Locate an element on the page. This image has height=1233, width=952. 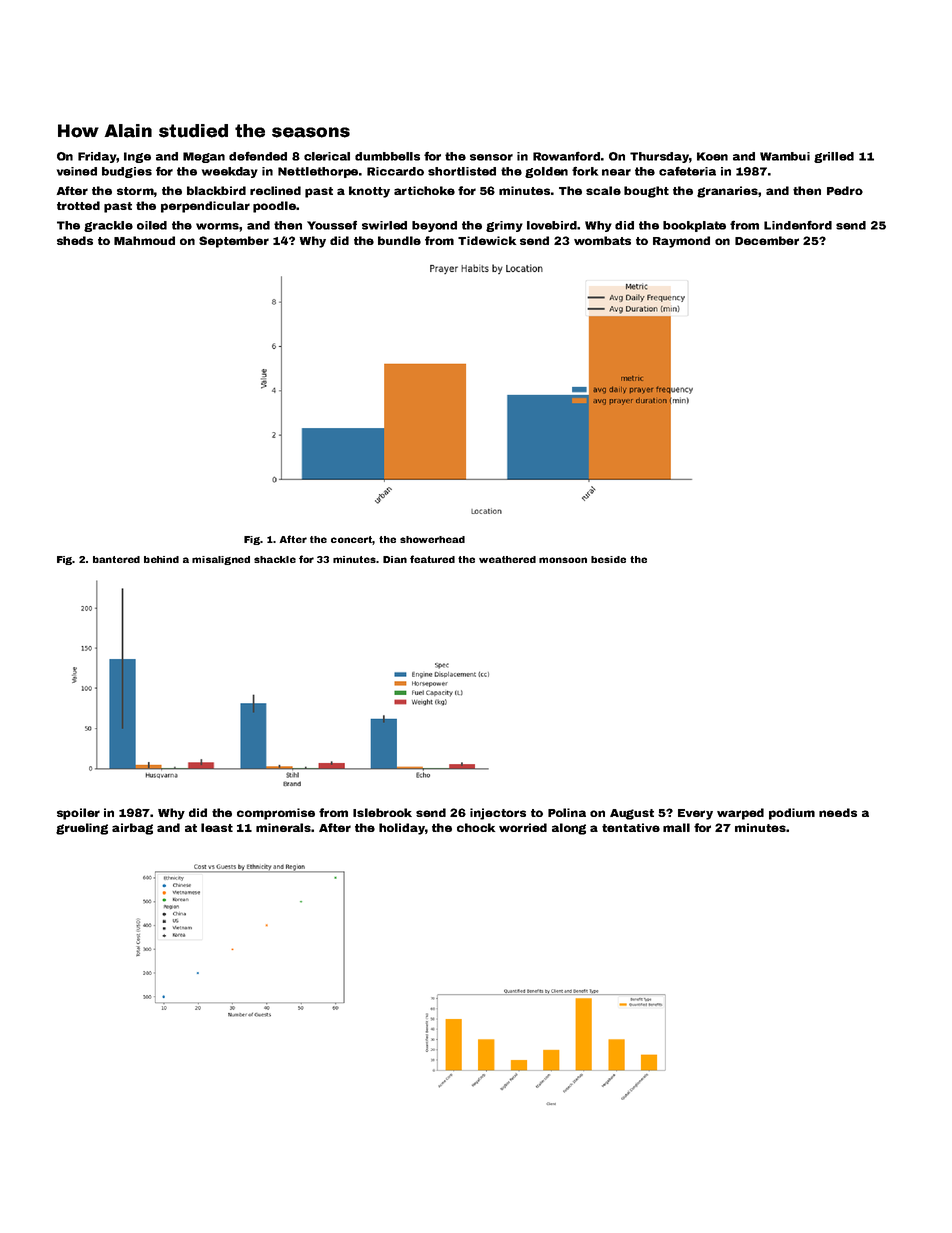
reclined is located at coordinates (275, 190).
